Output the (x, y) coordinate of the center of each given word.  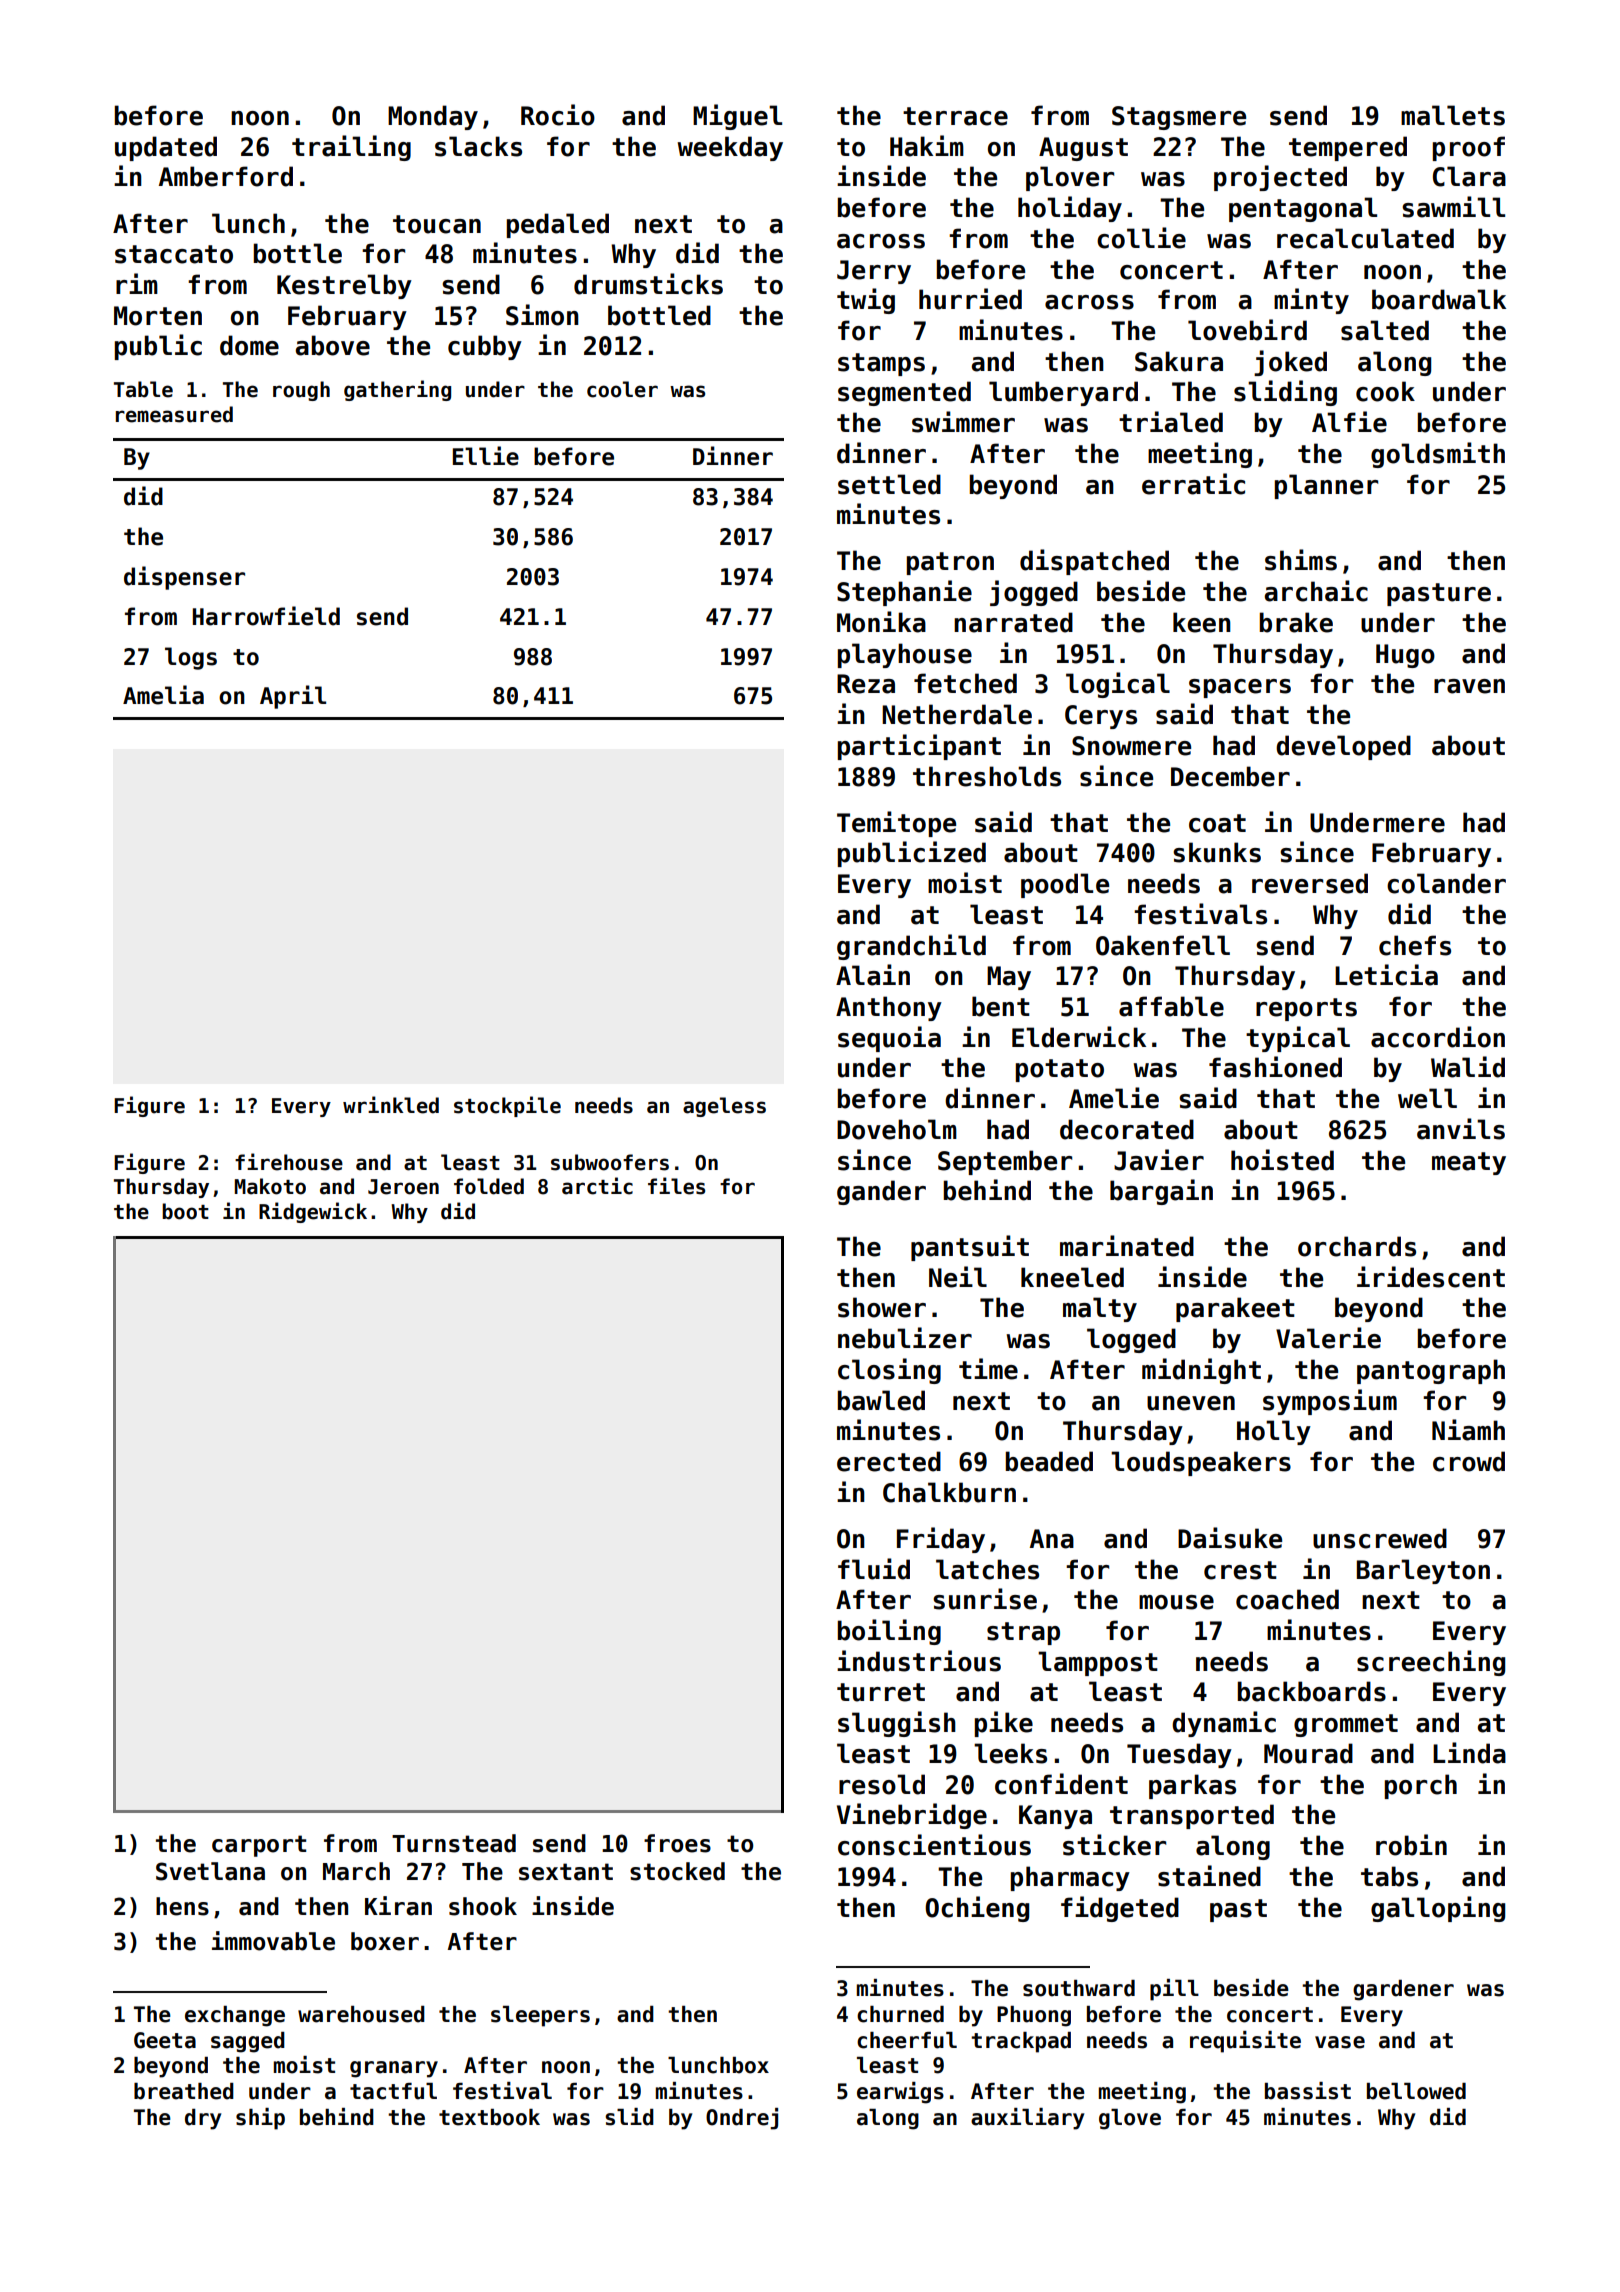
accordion (1438, 1037)
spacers (1240, 688)
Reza (866, 684)
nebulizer (905, 1338)
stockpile (507, 1106)
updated (166, 148)
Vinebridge (912, 1816)
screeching (1431, 1663)
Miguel (737, 117)
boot (185, 1211)
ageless (724, 1107)
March (356, 1871)
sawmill (1453, 207)
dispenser (184, 578)
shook (483, 1906)
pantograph (1431, 1371)
